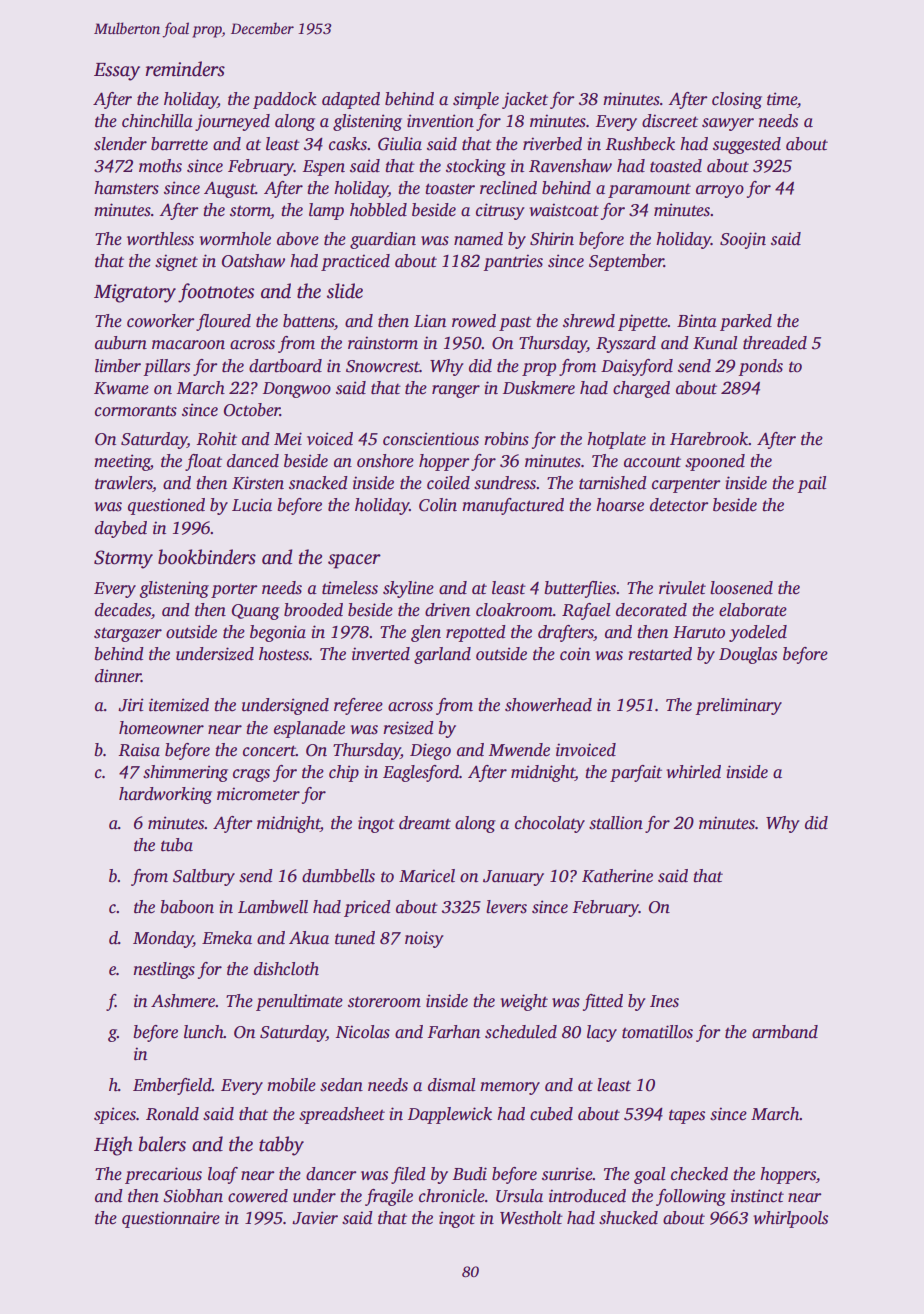  What do you see at coordinates (255, 612) in the image?
I see `Quang` at bounding box center [255, 612].
